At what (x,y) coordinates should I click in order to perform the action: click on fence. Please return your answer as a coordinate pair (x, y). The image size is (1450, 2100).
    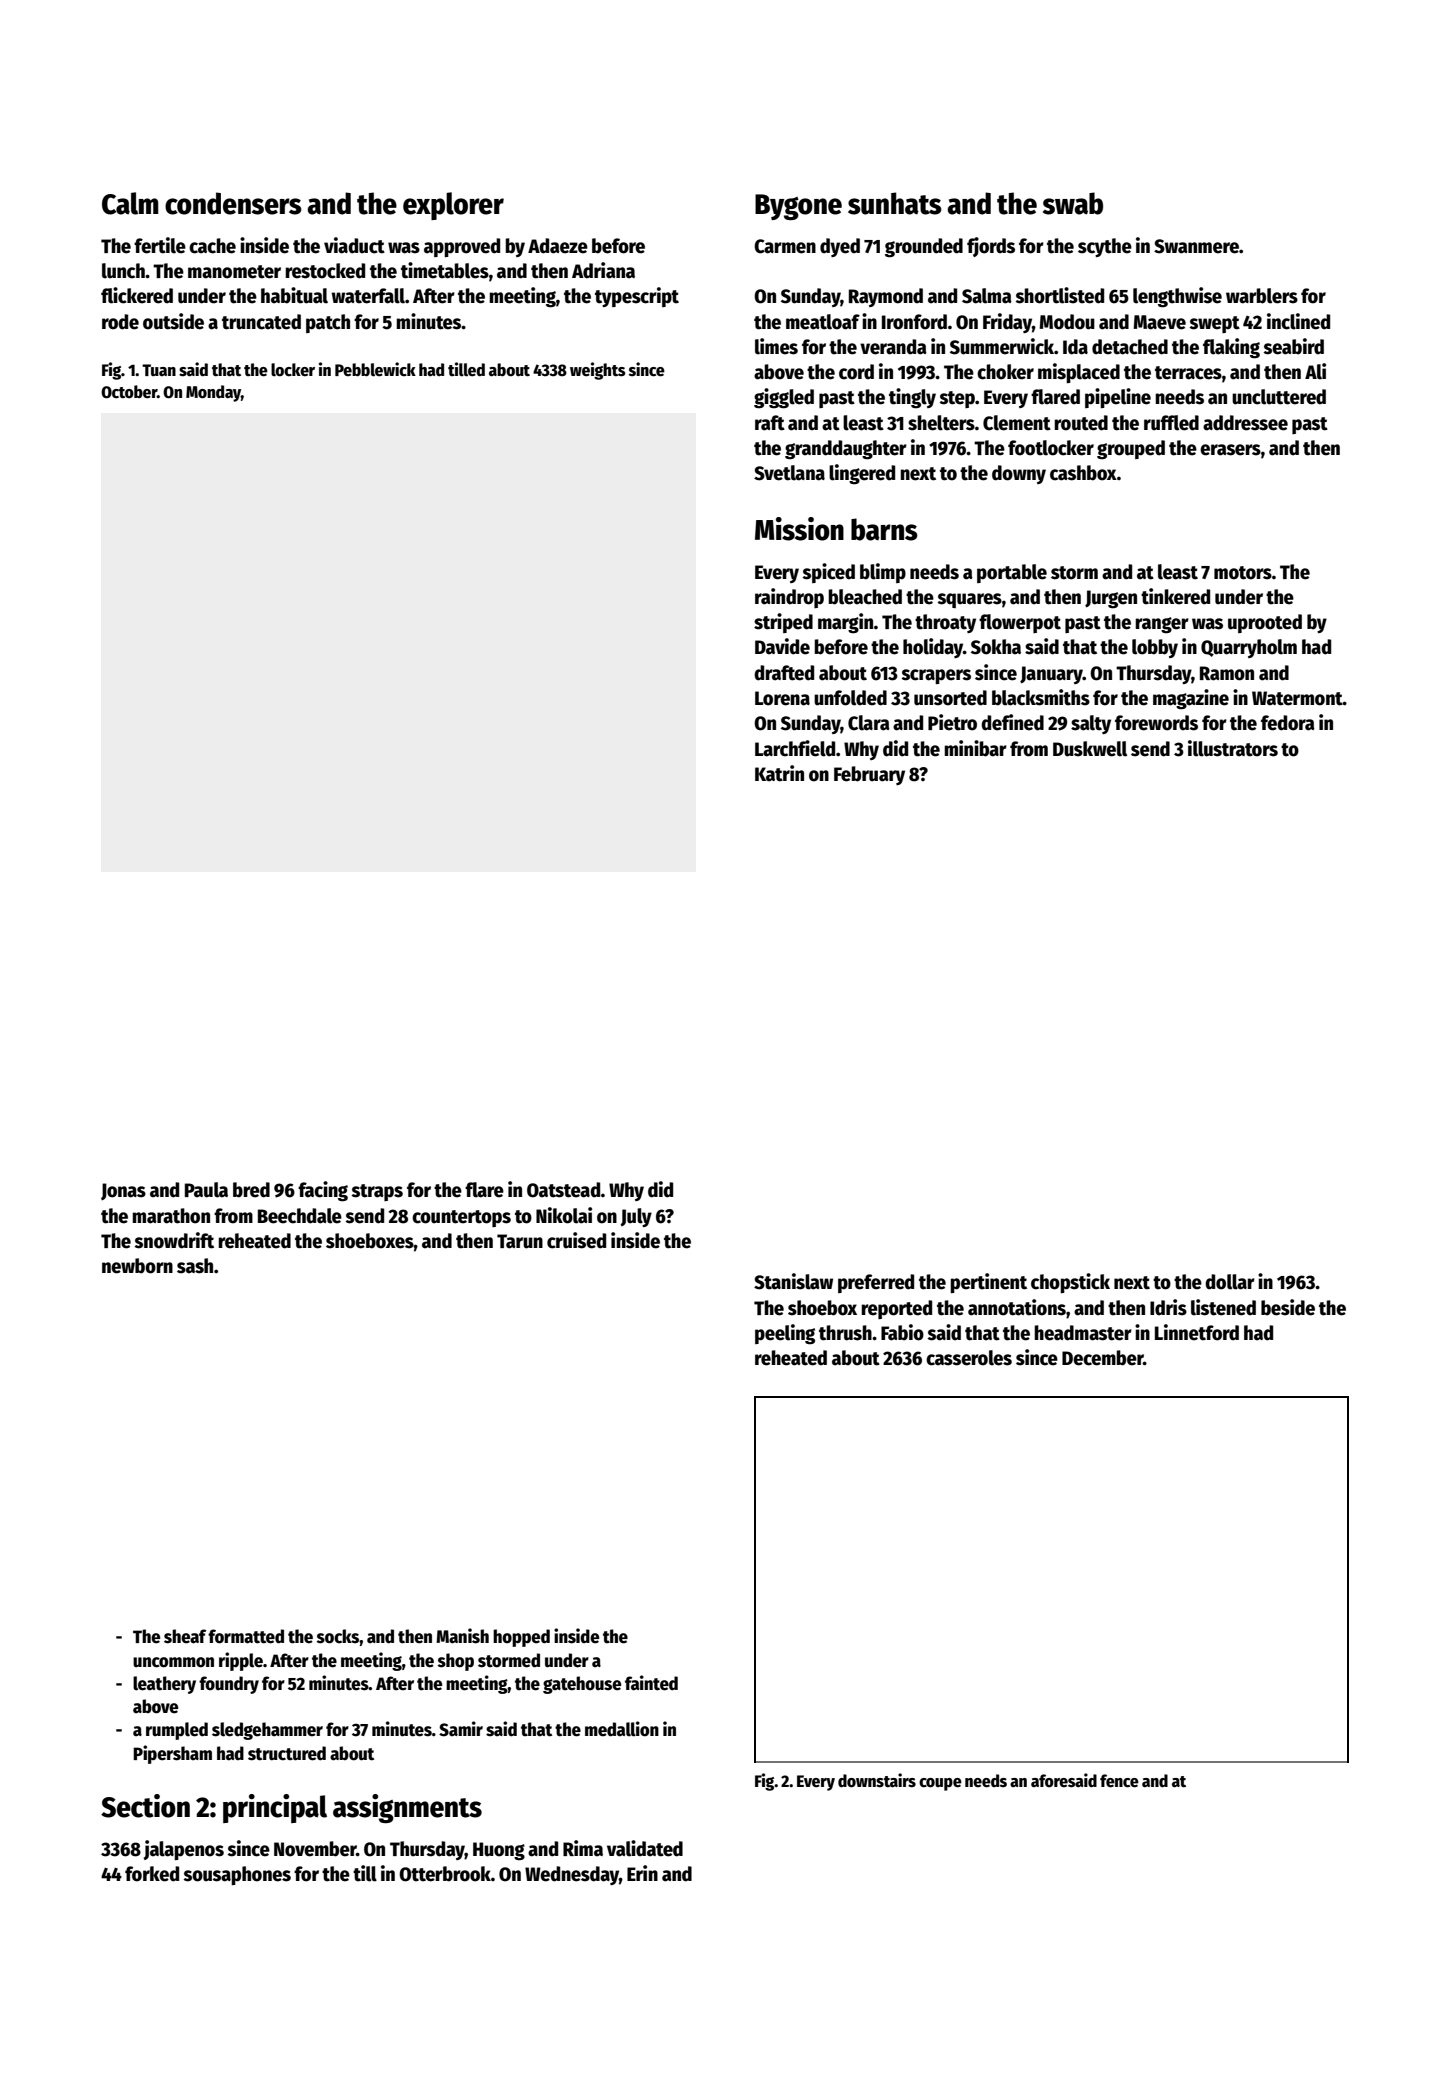
    Looking at the image, I should click on (1119, 1781).
